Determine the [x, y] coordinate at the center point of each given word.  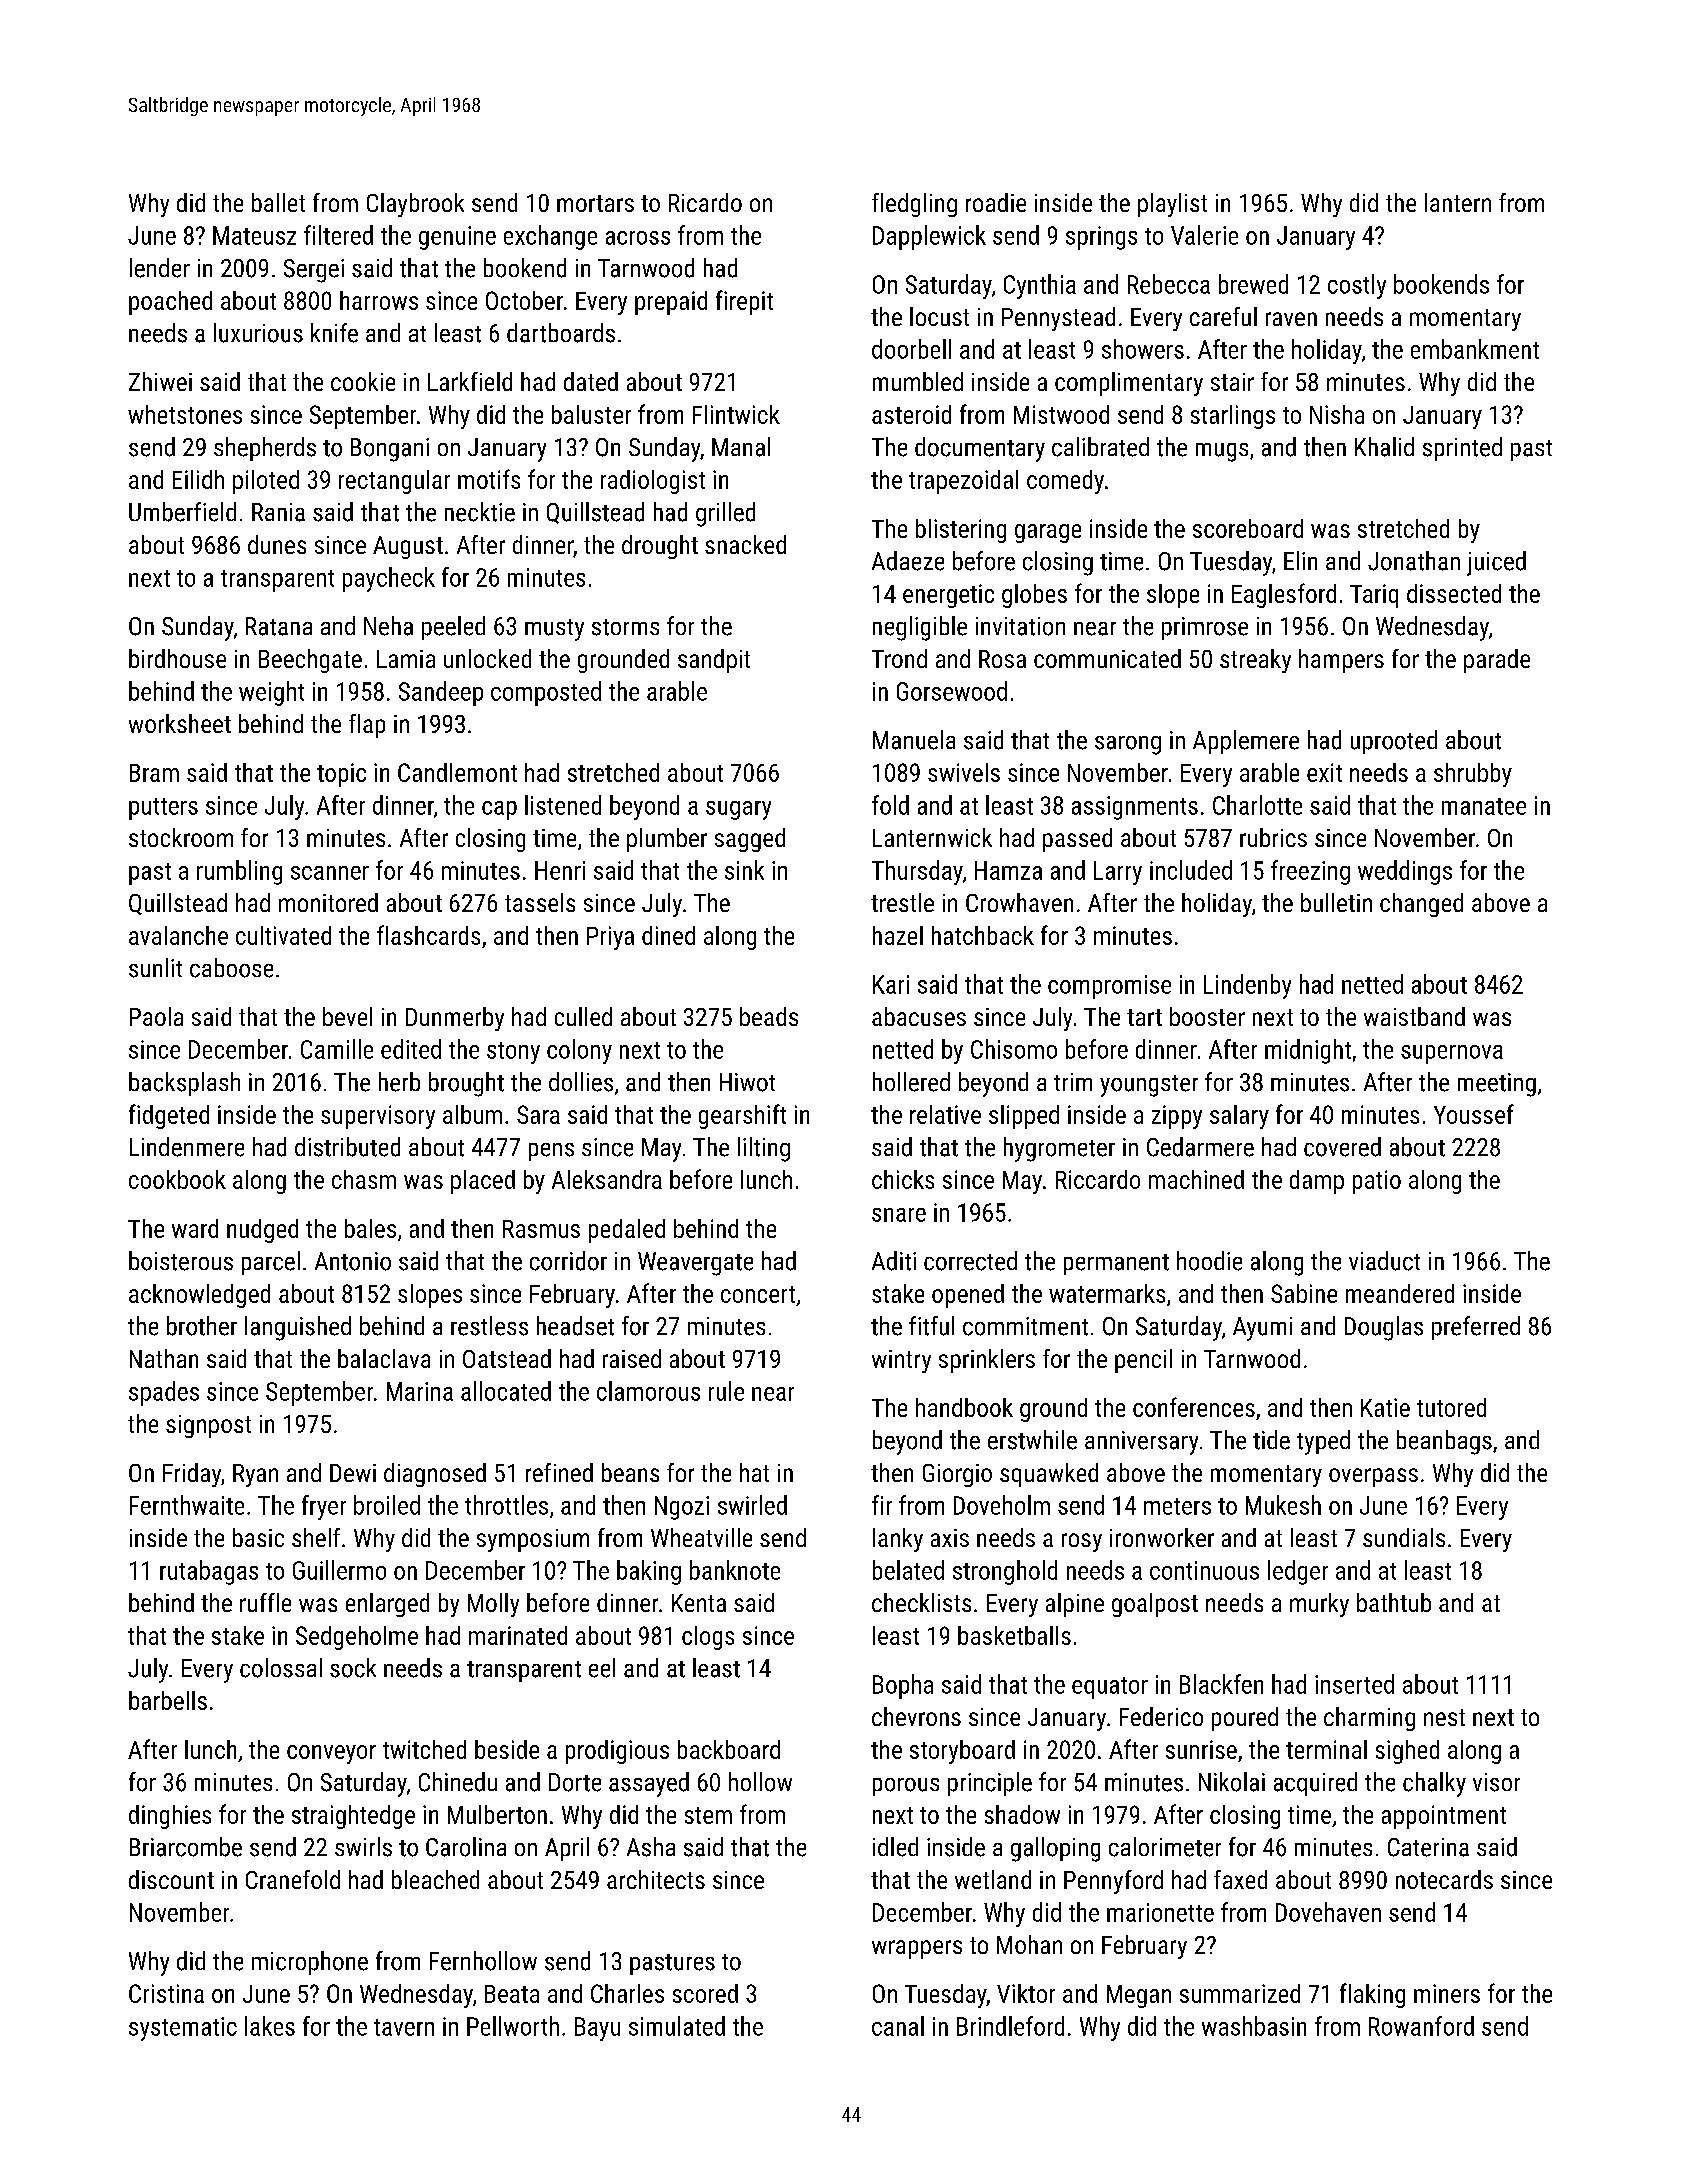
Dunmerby [455, 1019]
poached [170, 303]
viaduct [1384, 1261]
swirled [752, 1505]
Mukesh [1283, 1505]
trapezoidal [963, 482]
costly [1357, 286]
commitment [1025, 1326]
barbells [168, 1700]
